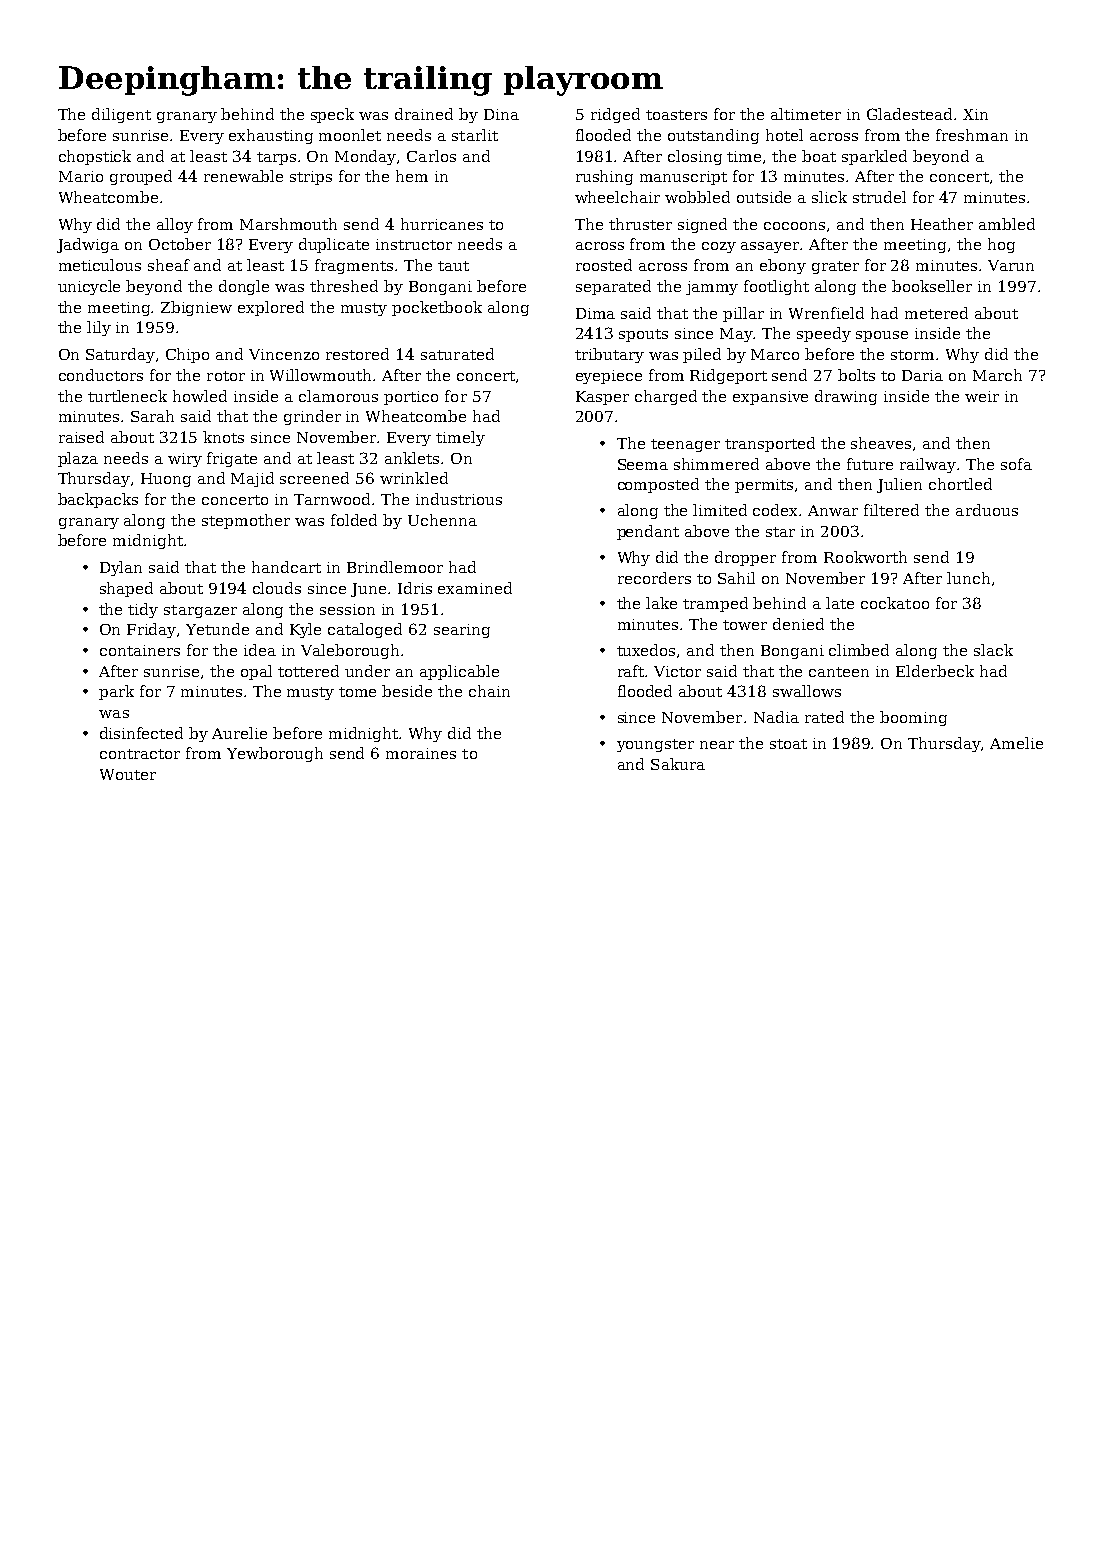  I want to click on folded, so click(354, 520).
